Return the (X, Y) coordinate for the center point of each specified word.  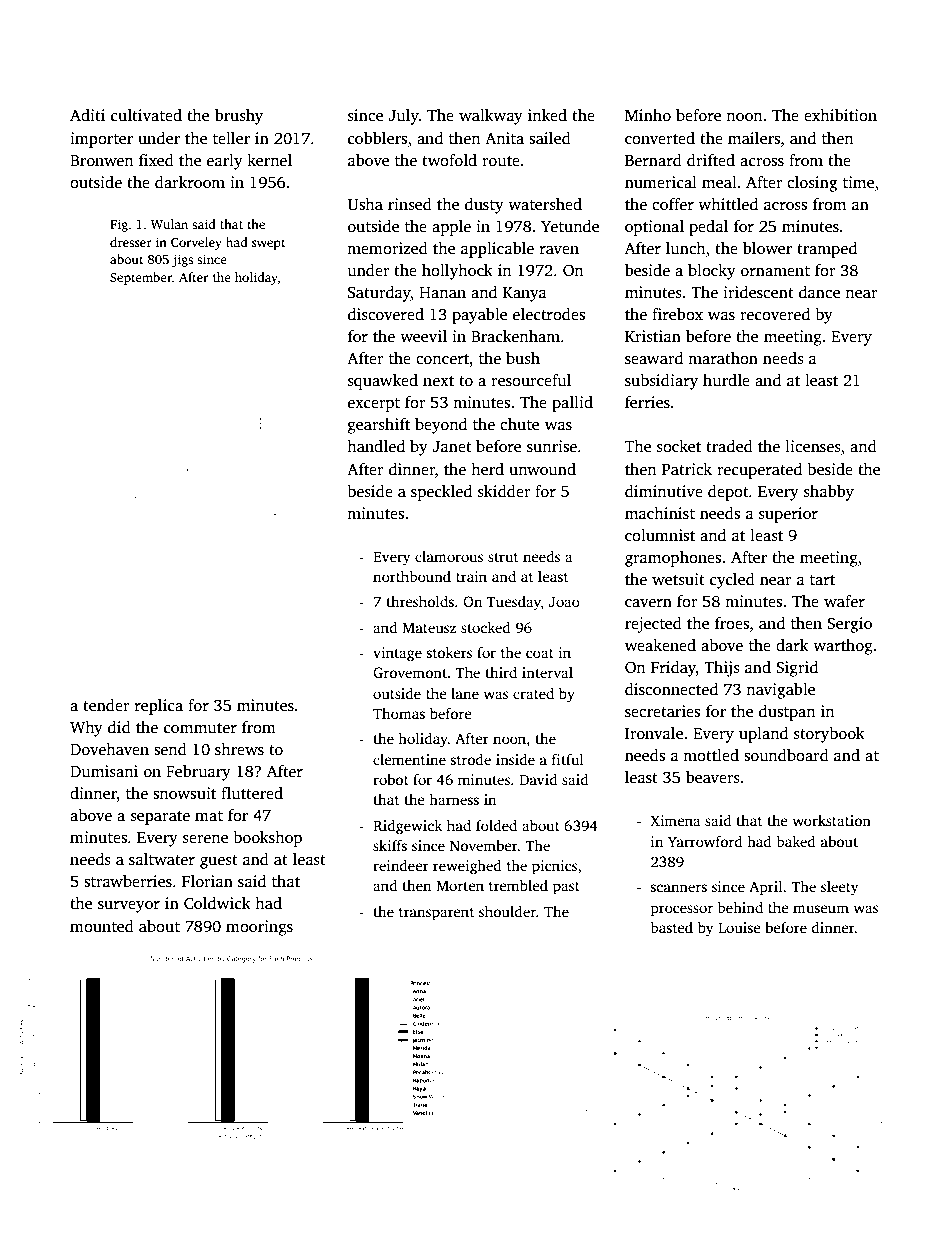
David (538, 779)
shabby (829, 493)
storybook (829, 735)
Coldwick (217, 903)
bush (523, 358)
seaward (654, 358)
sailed (550, 138)
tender (106, 705)
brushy (239, 117)
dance (819, 292)
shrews (239, 749)
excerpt (374, 405)
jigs (182, 260)
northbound (412, 576)
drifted (711, 160)
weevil (423, 336)
